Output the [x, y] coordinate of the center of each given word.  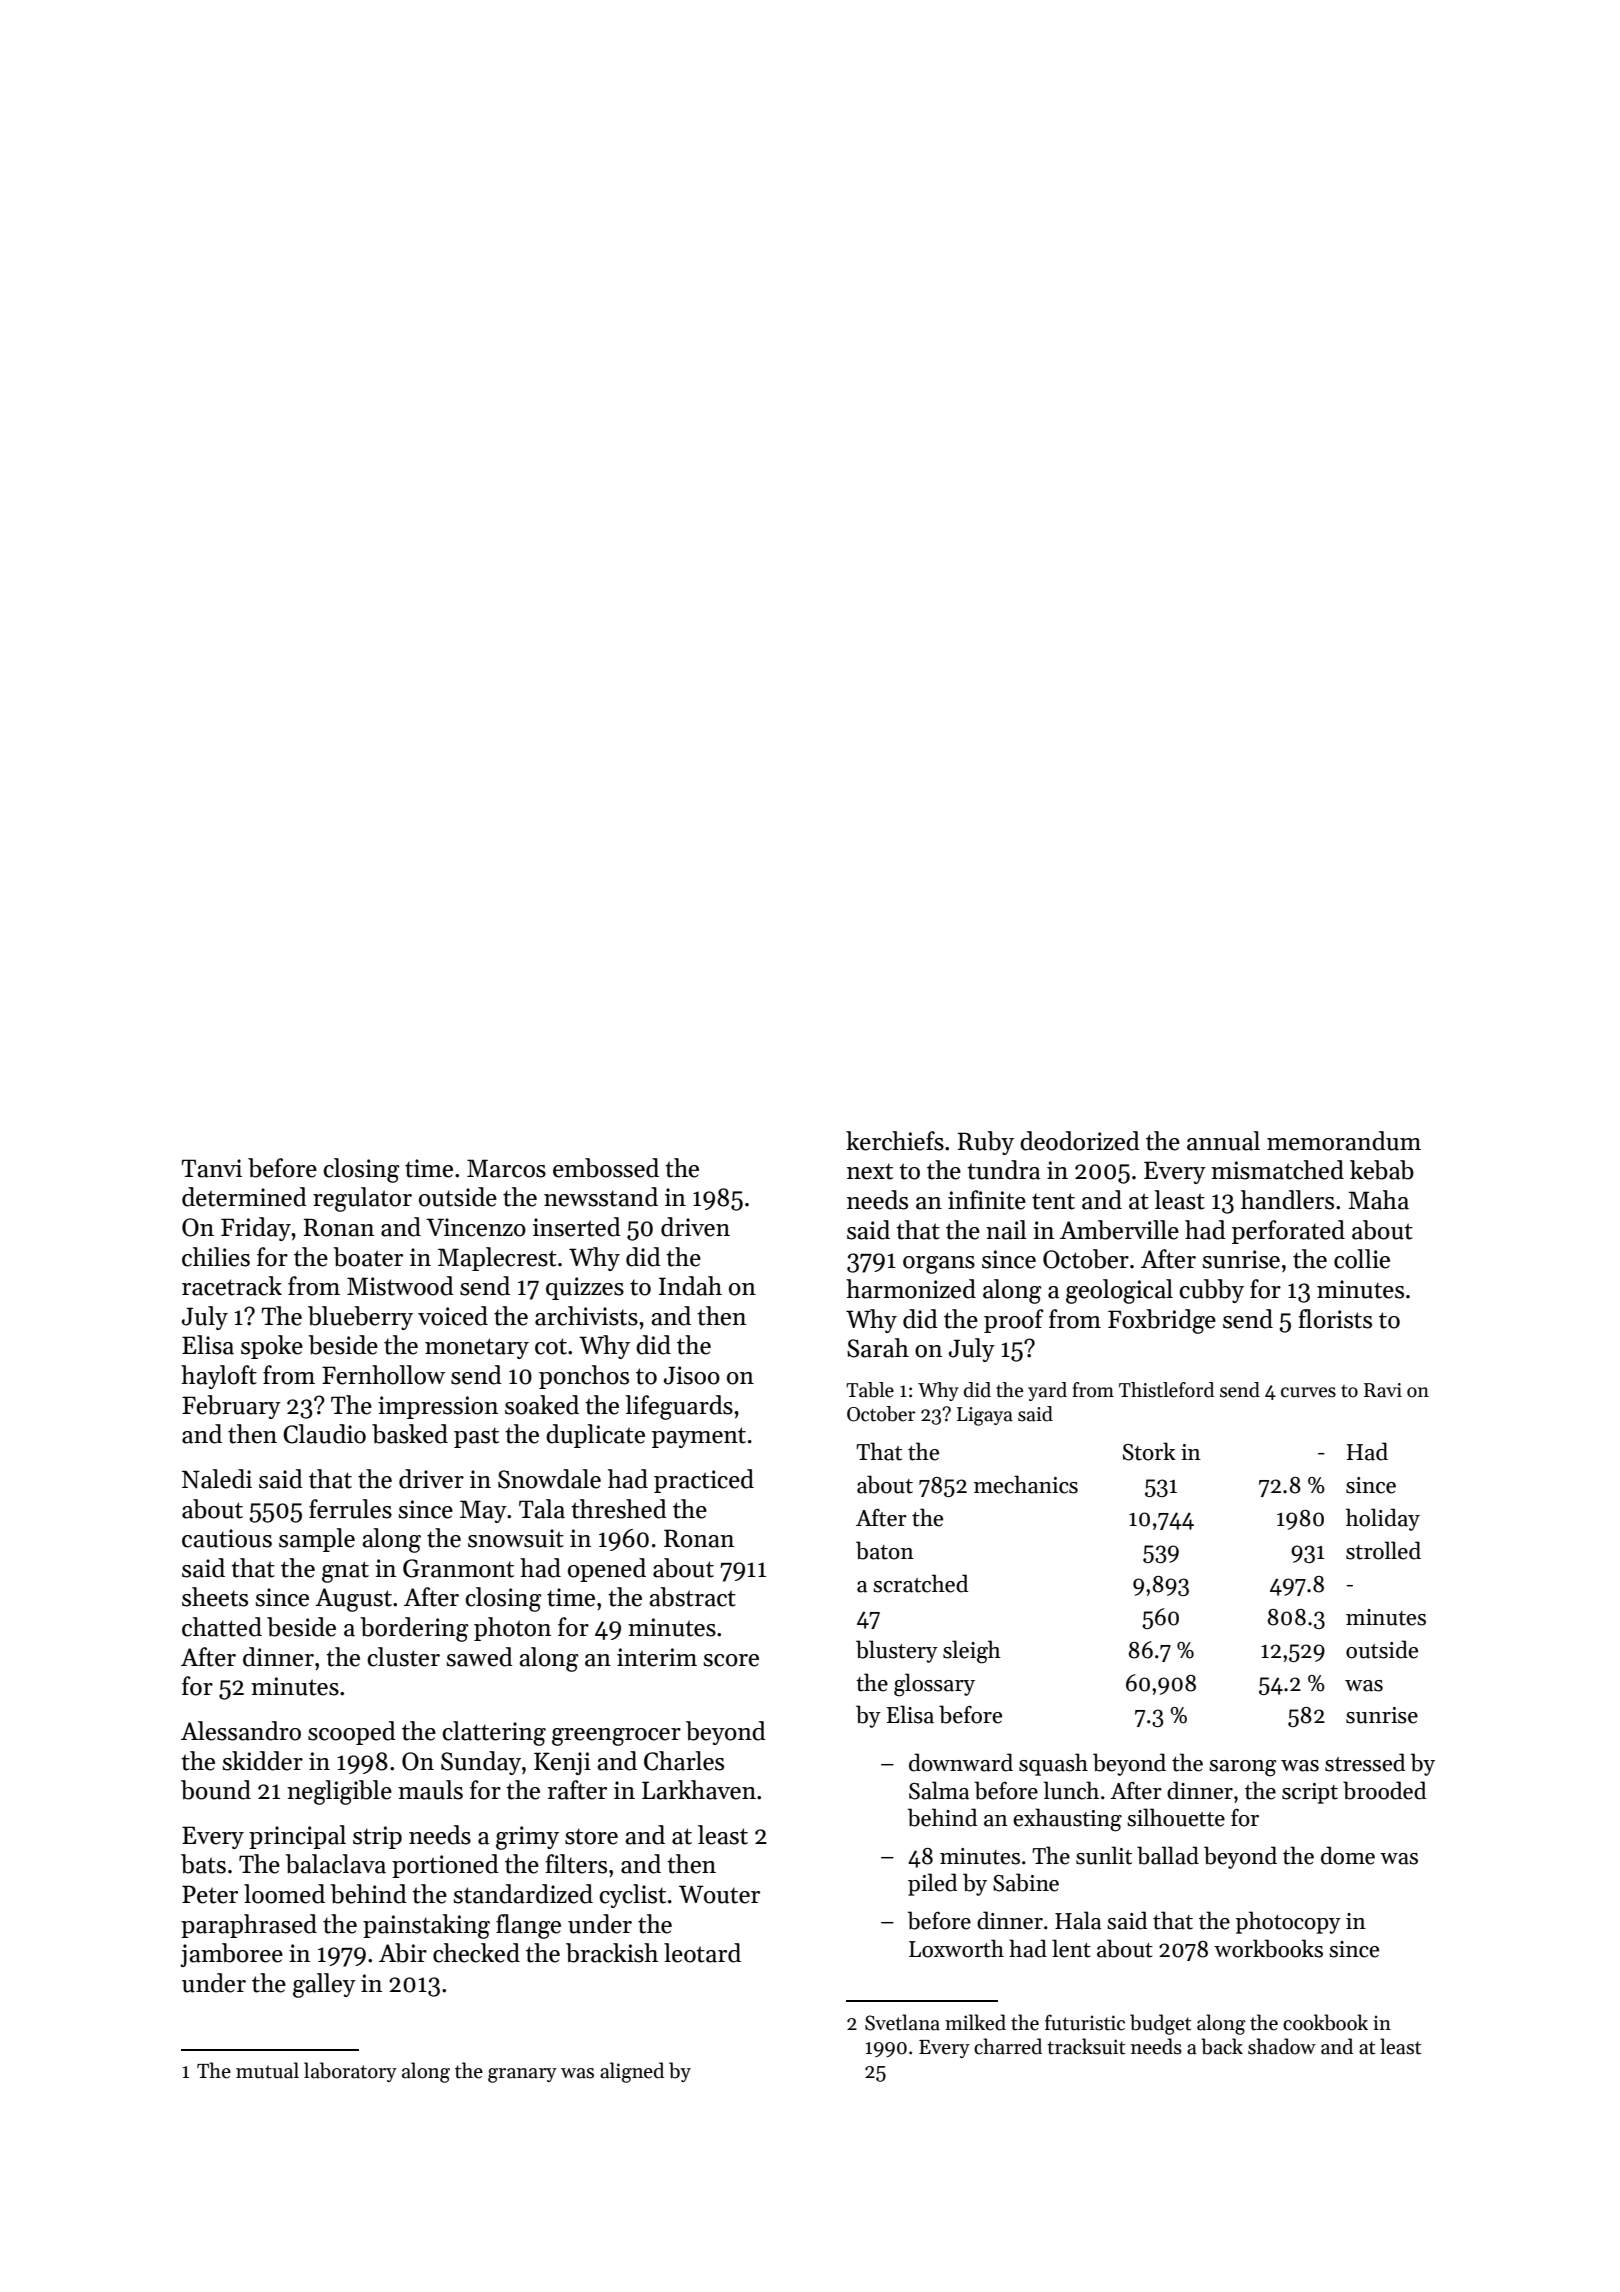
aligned [632, 2072]
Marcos [506, 1168]
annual [1223, 1141]
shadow [1282, 2046]
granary [522, 2075]
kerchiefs [895, 1141]
